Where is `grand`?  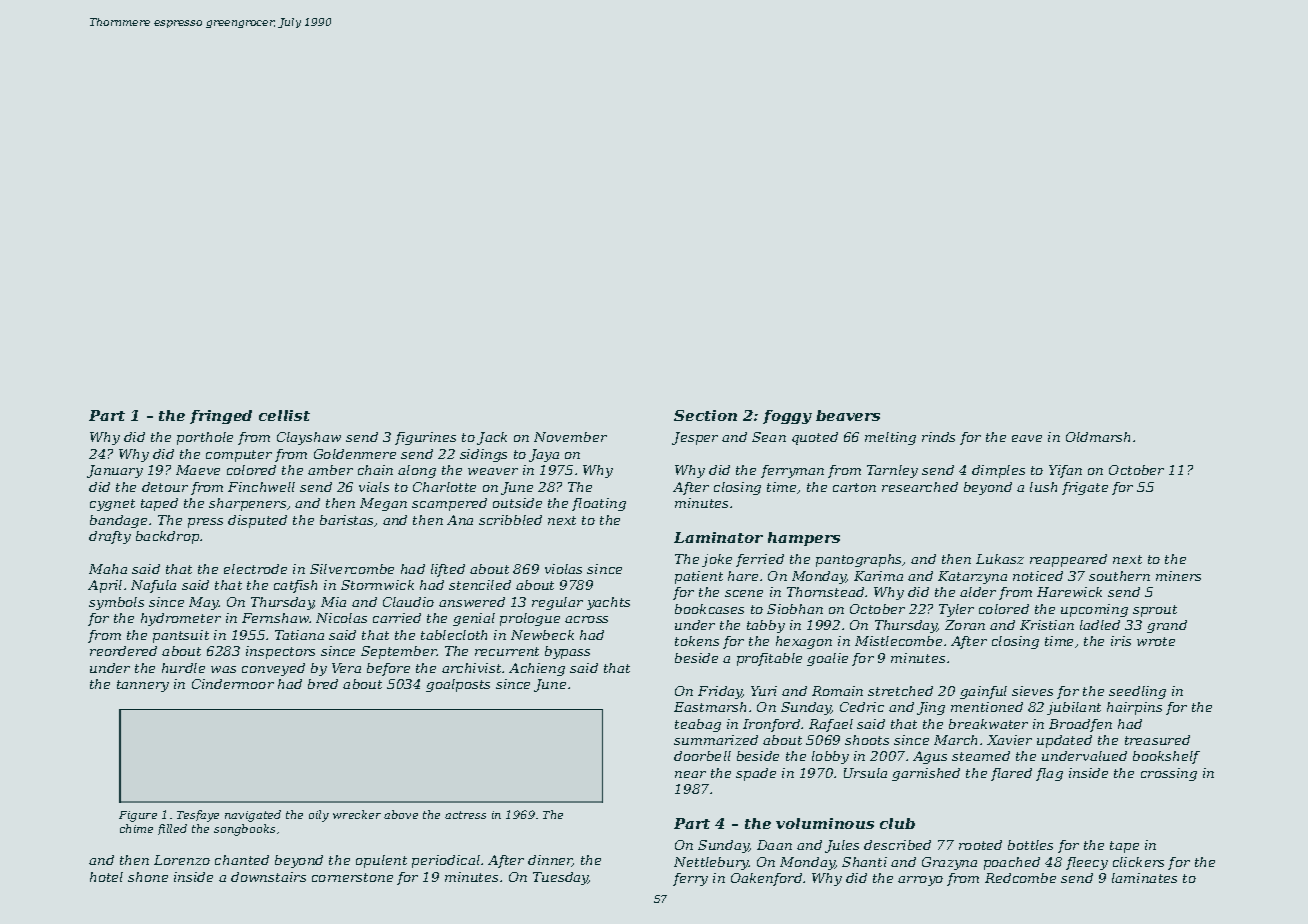 grand is located at coordinates (1167, 626).
